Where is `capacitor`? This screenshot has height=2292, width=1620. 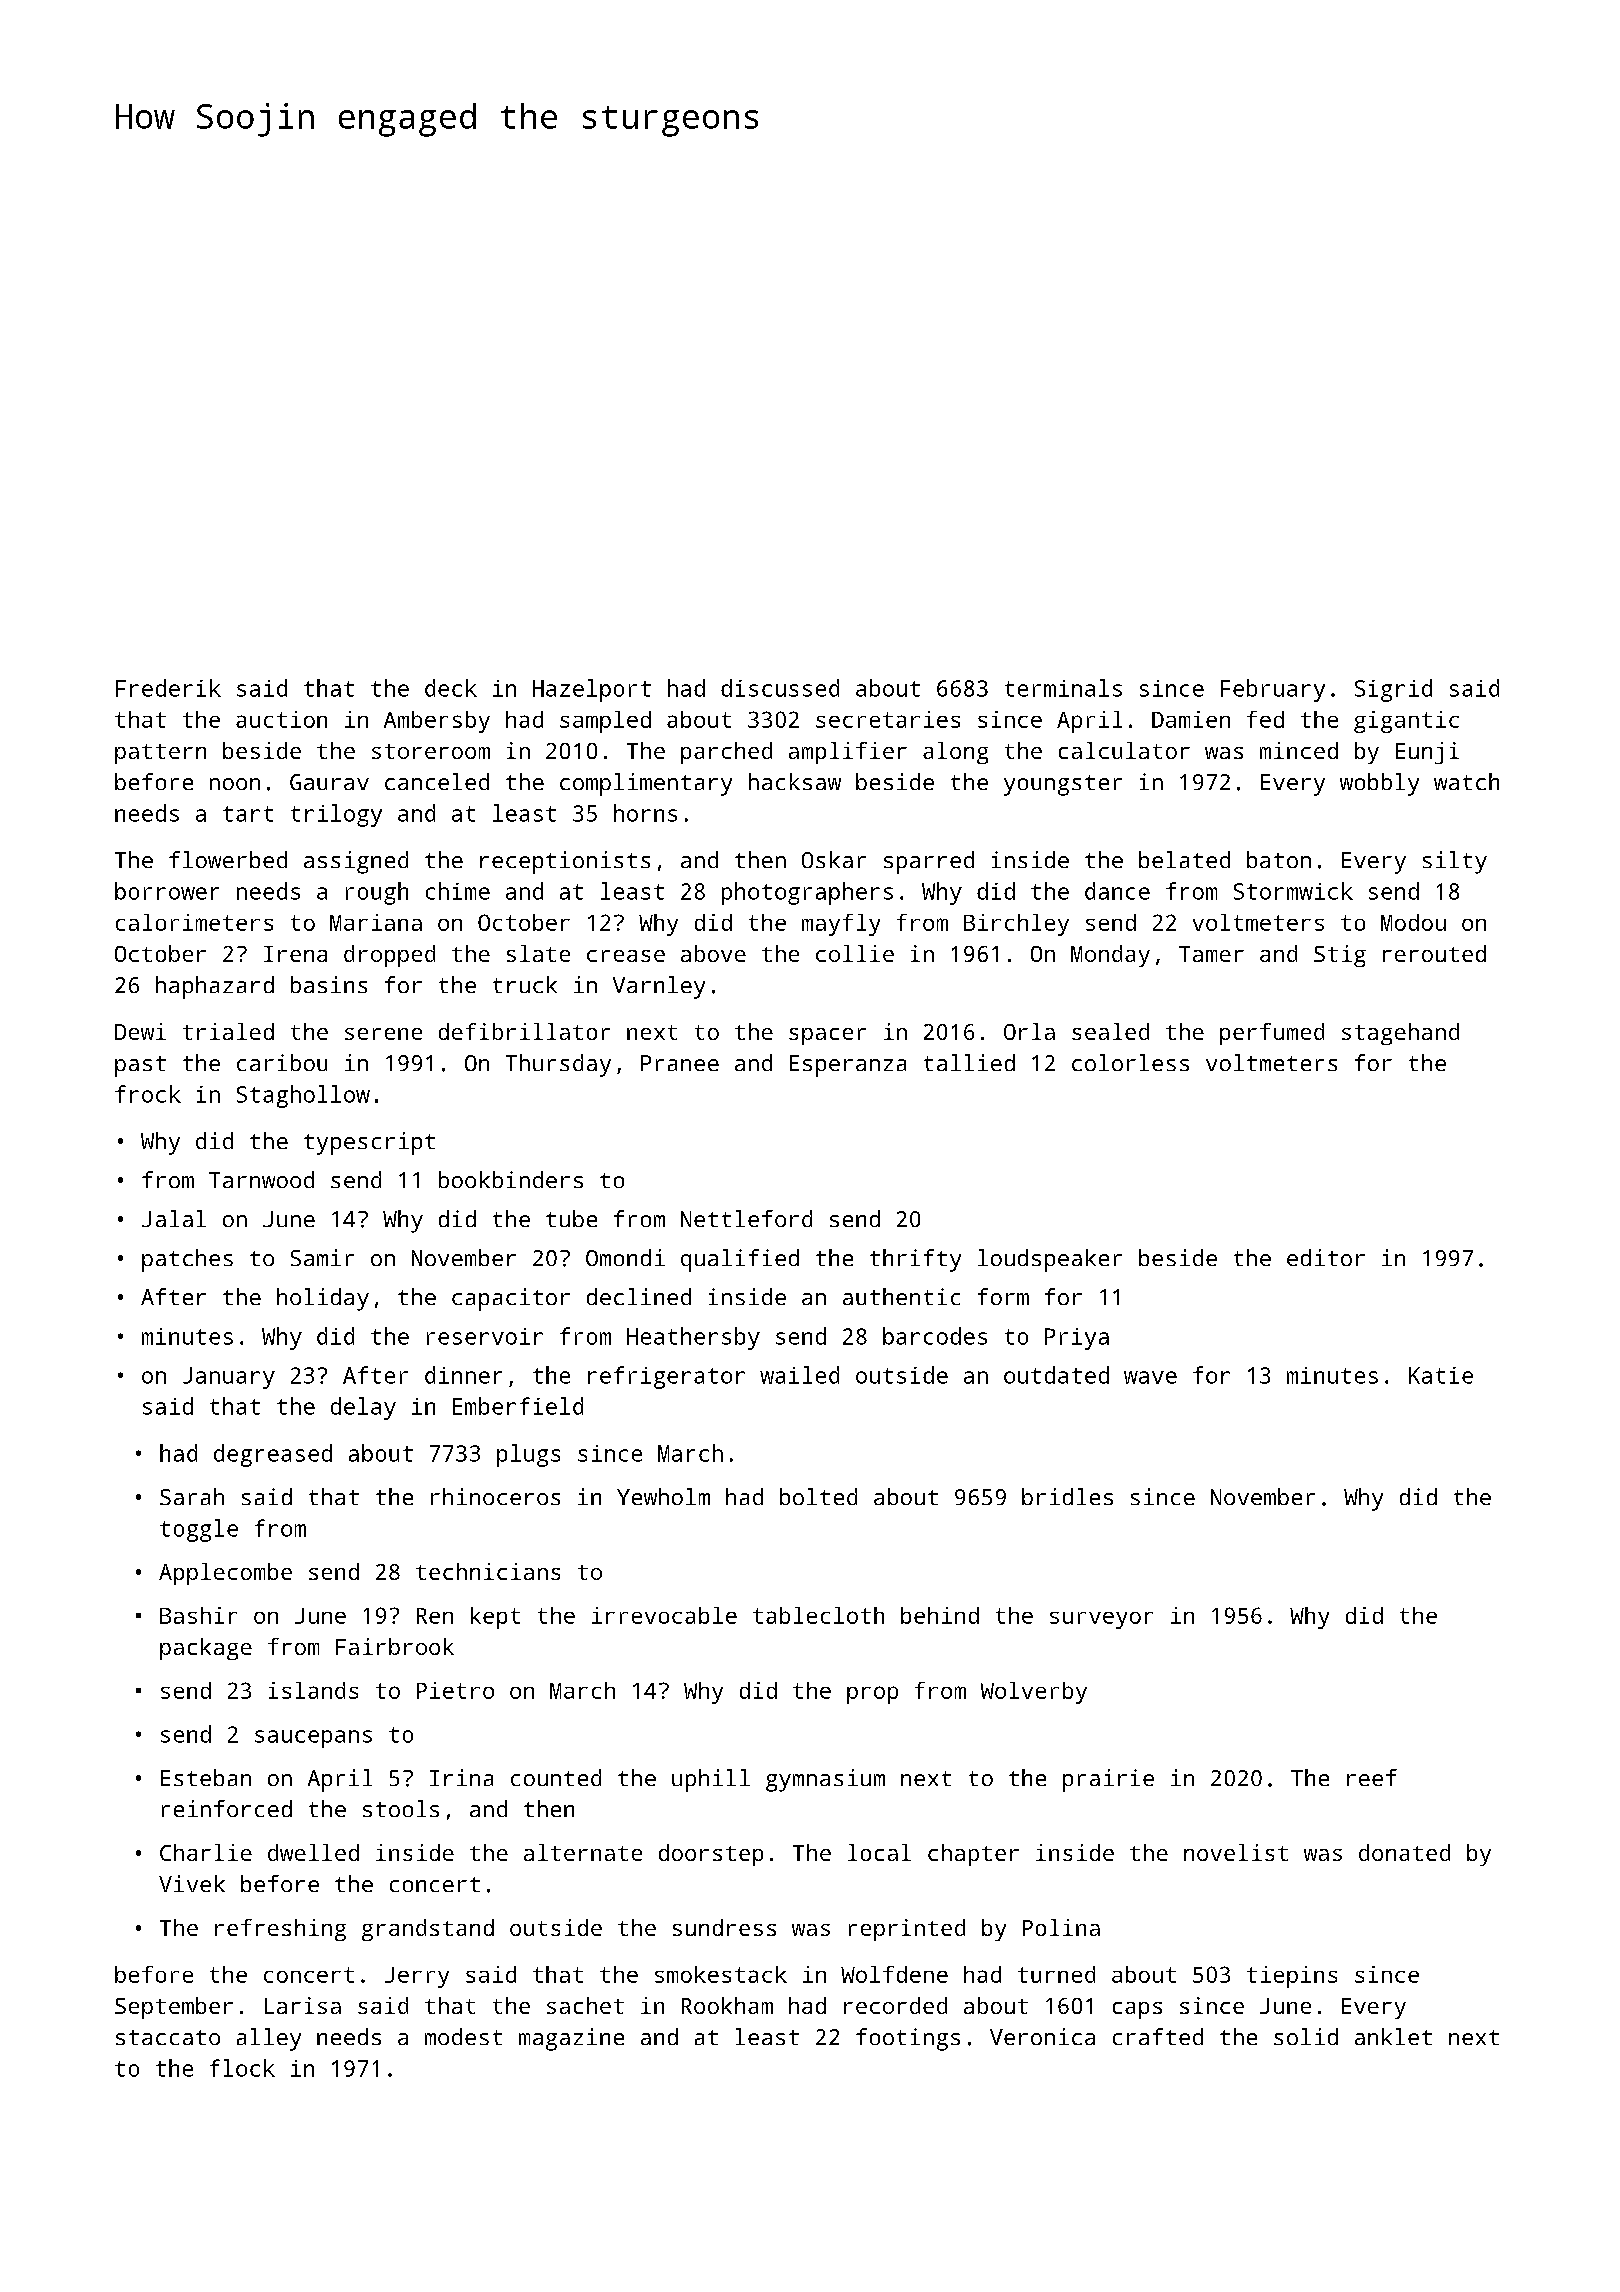
capacitor is located at coordinates (511, 1299).
